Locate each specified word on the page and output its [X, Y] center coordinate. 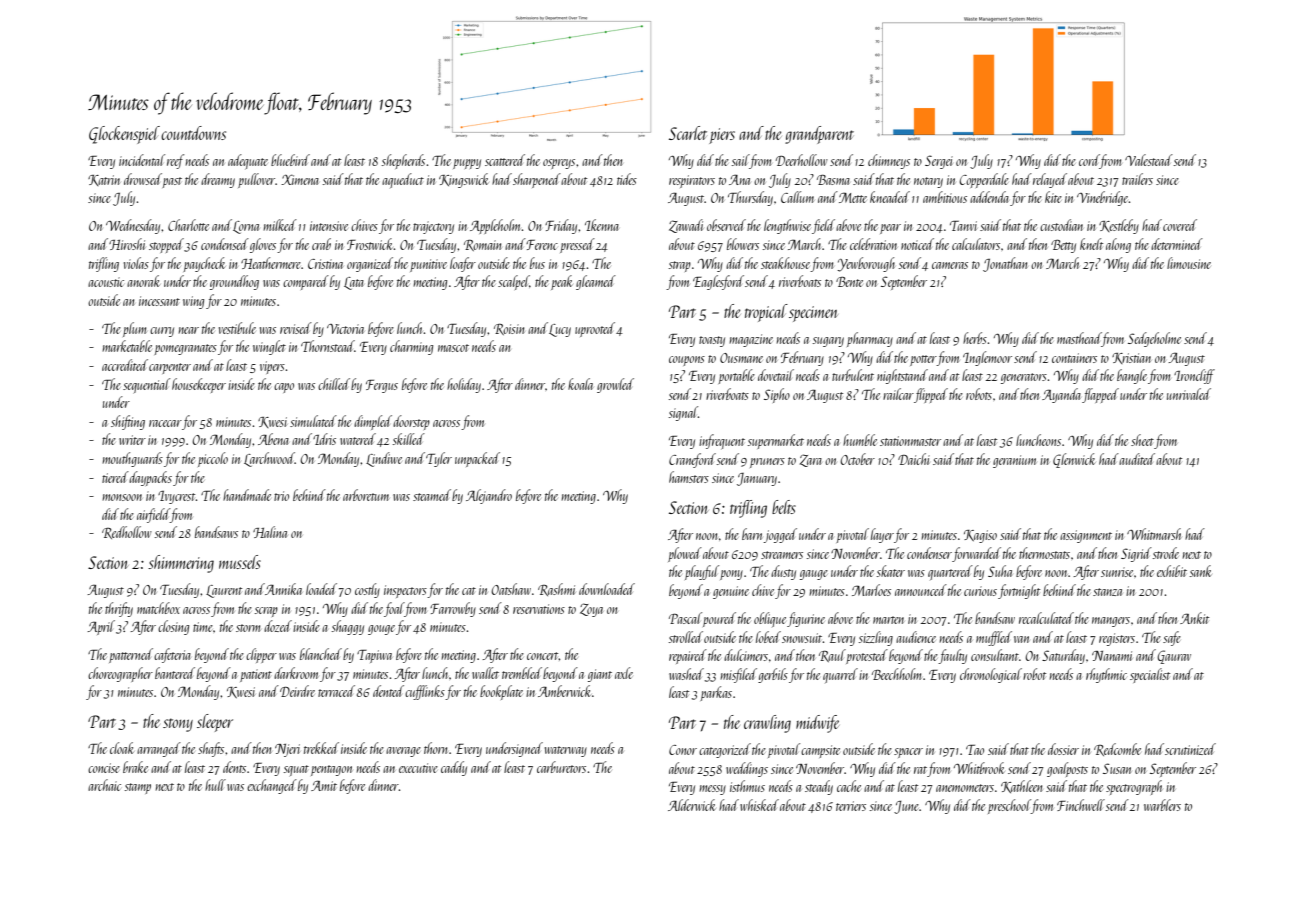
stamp [138, 788]
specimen [813, 314]
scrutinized [1190, 749]
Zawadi [686, 226]
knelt [1091, 244]
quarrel [840, 675]
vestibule [237, 328]
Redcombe [1117, 749]
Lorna [246, 227]
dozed [278, 626]
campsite [820, 751]
